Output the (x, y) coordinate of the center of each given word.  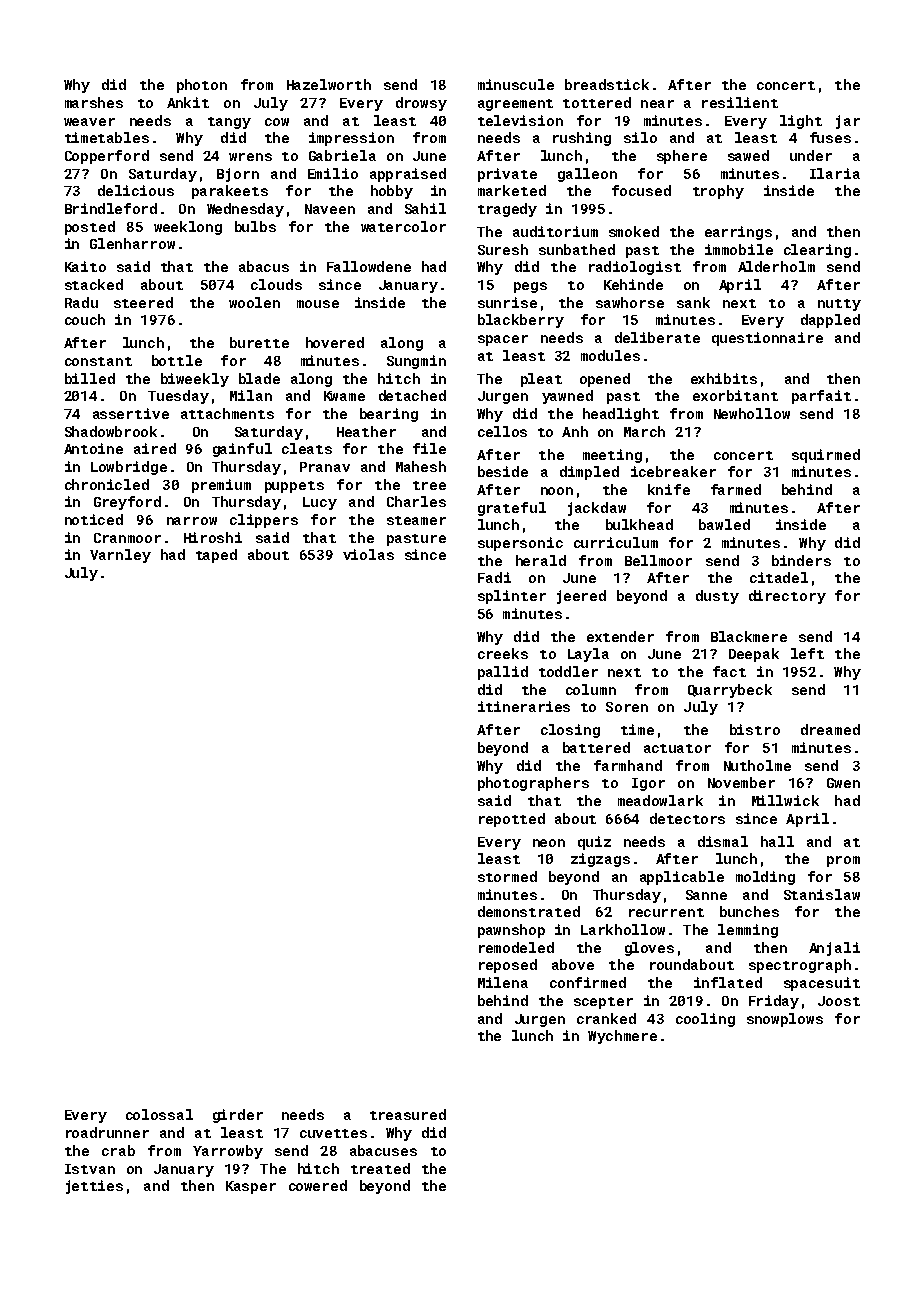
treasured (408, 1114)
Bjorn (238, 175)
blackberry (521, 321)
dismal (723, 841)
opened (605, 380)
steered (143, 302)
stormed (507, 876)
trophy (718, 192)
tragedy (507, 210)
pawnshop (511, 931)
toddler (568, 671)
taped (216, 556)
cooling (705, 1020)
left (807, 653)
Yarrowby (228, 1152)
